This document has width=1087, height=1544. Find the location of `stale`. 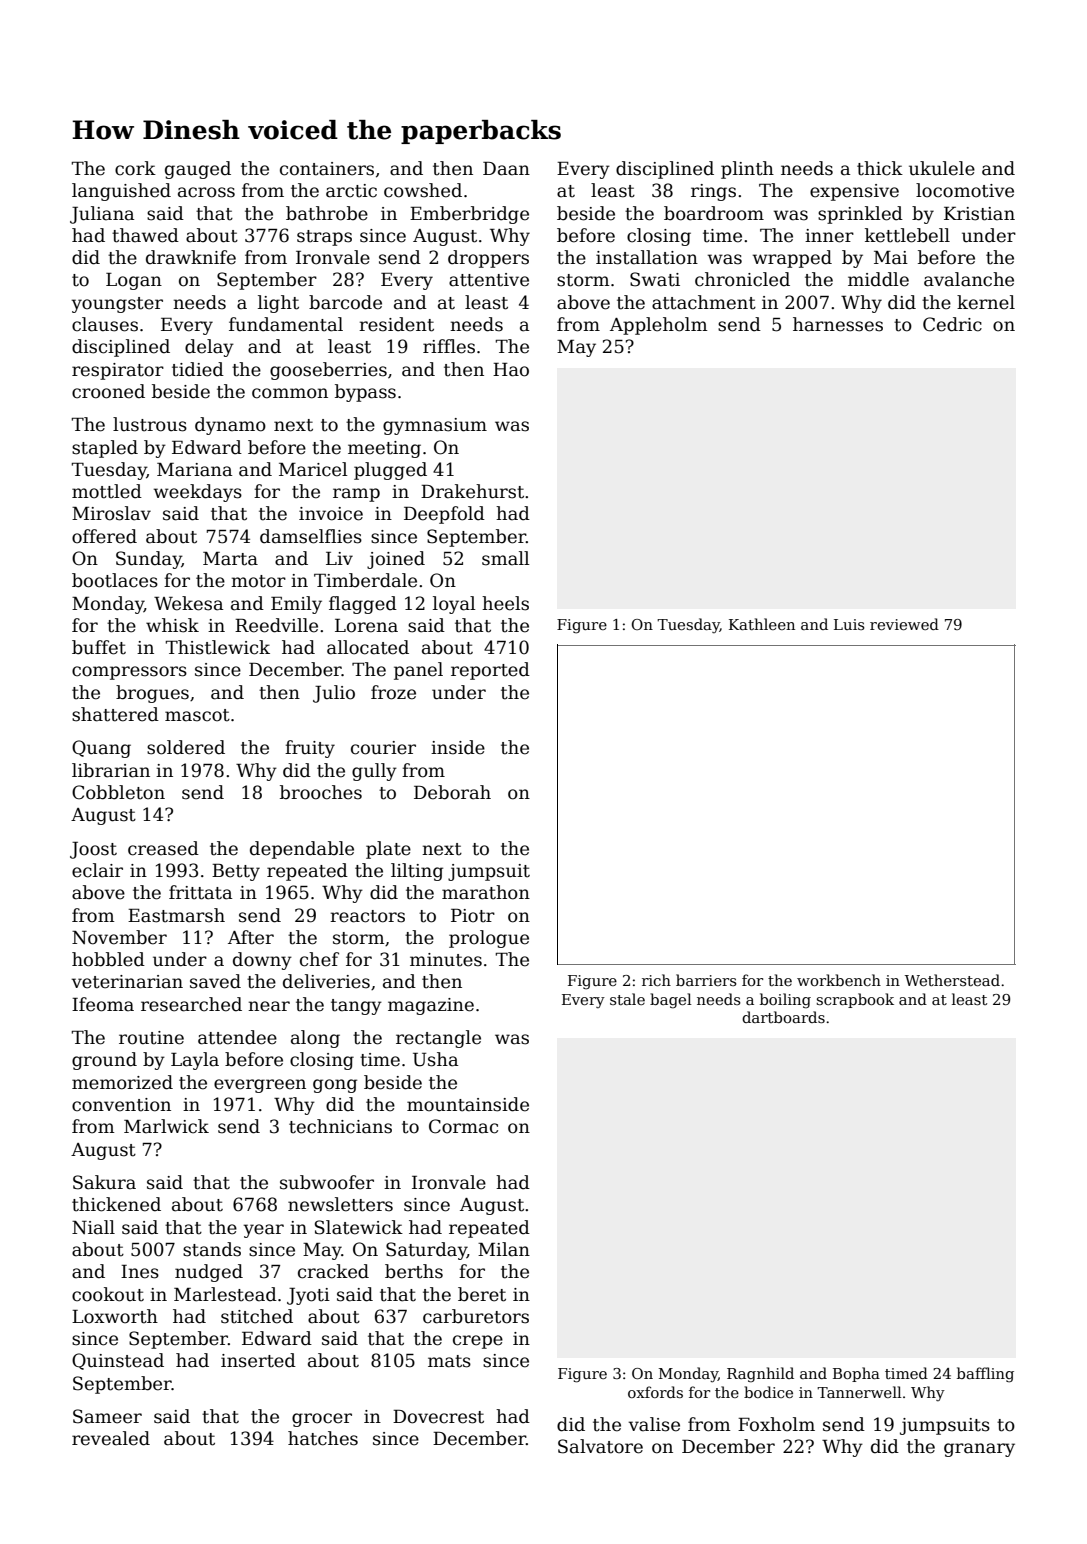

stale is located at coordinates (627, 999).
